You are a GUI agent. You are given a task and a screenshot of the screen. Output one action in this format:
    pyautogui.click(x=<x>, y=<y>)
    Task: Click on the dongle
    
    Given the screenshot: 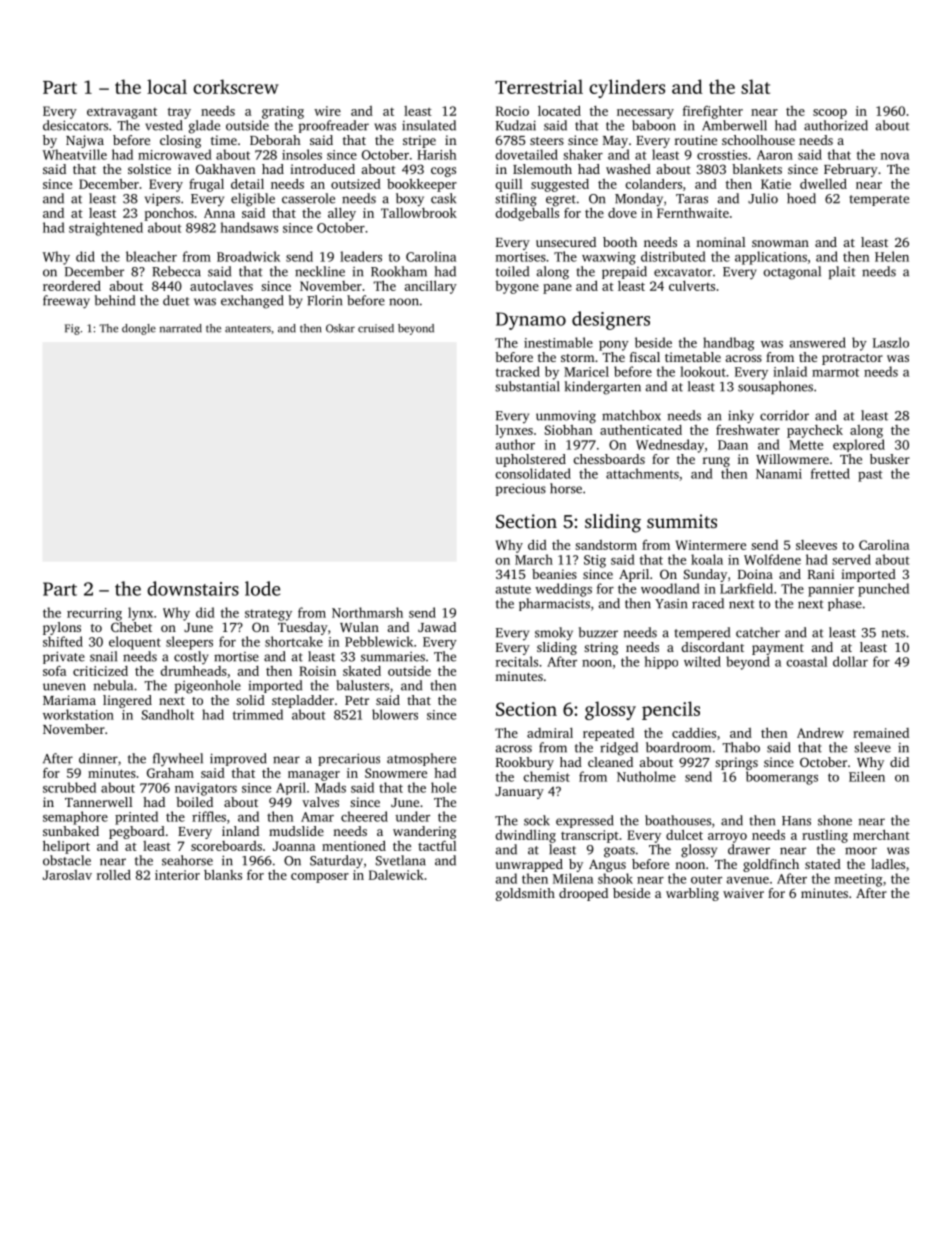 What is the action you would take?
    pyautogui.click(x=139, y=329)
